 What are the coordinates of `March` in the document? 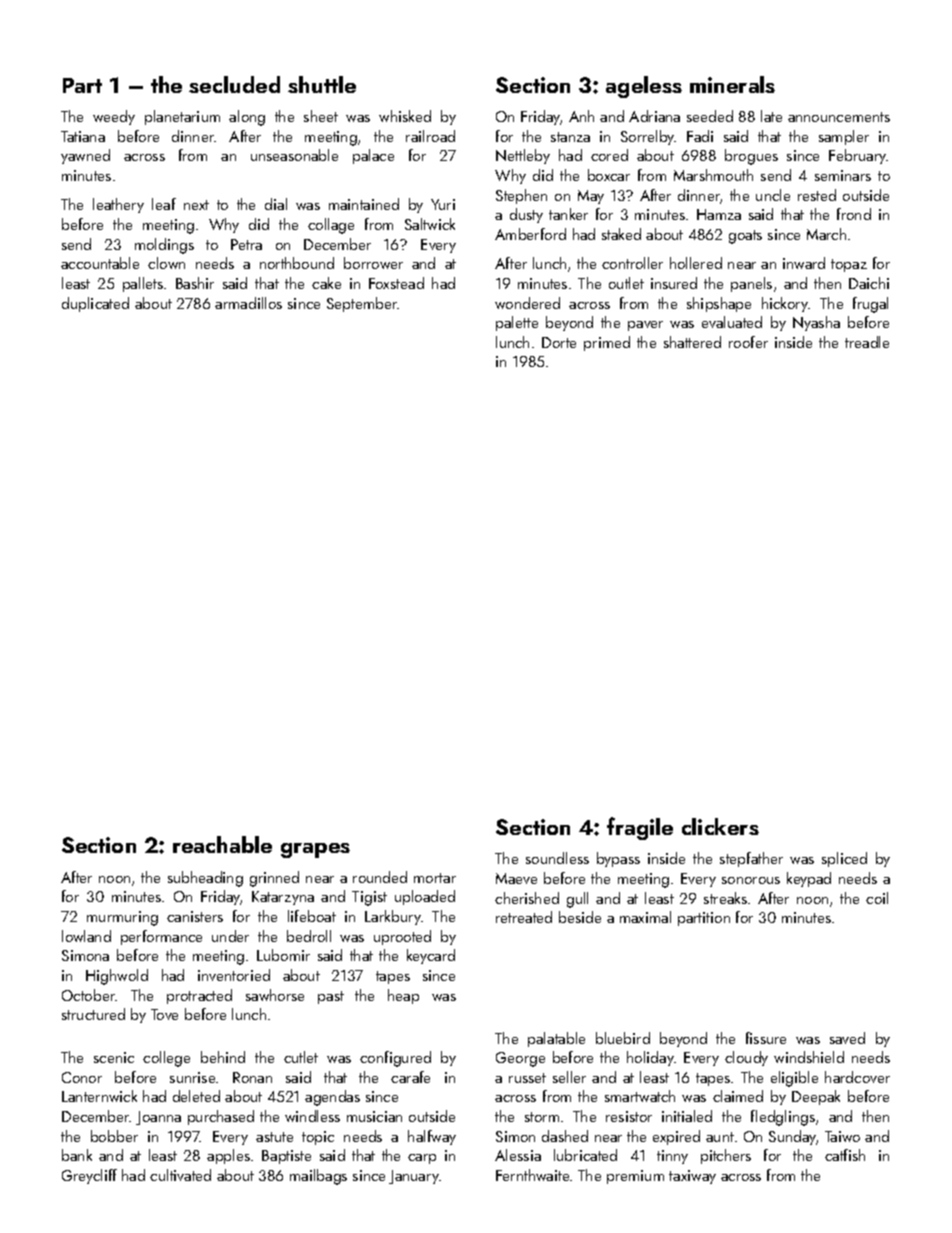 It's located at (826, 234).
